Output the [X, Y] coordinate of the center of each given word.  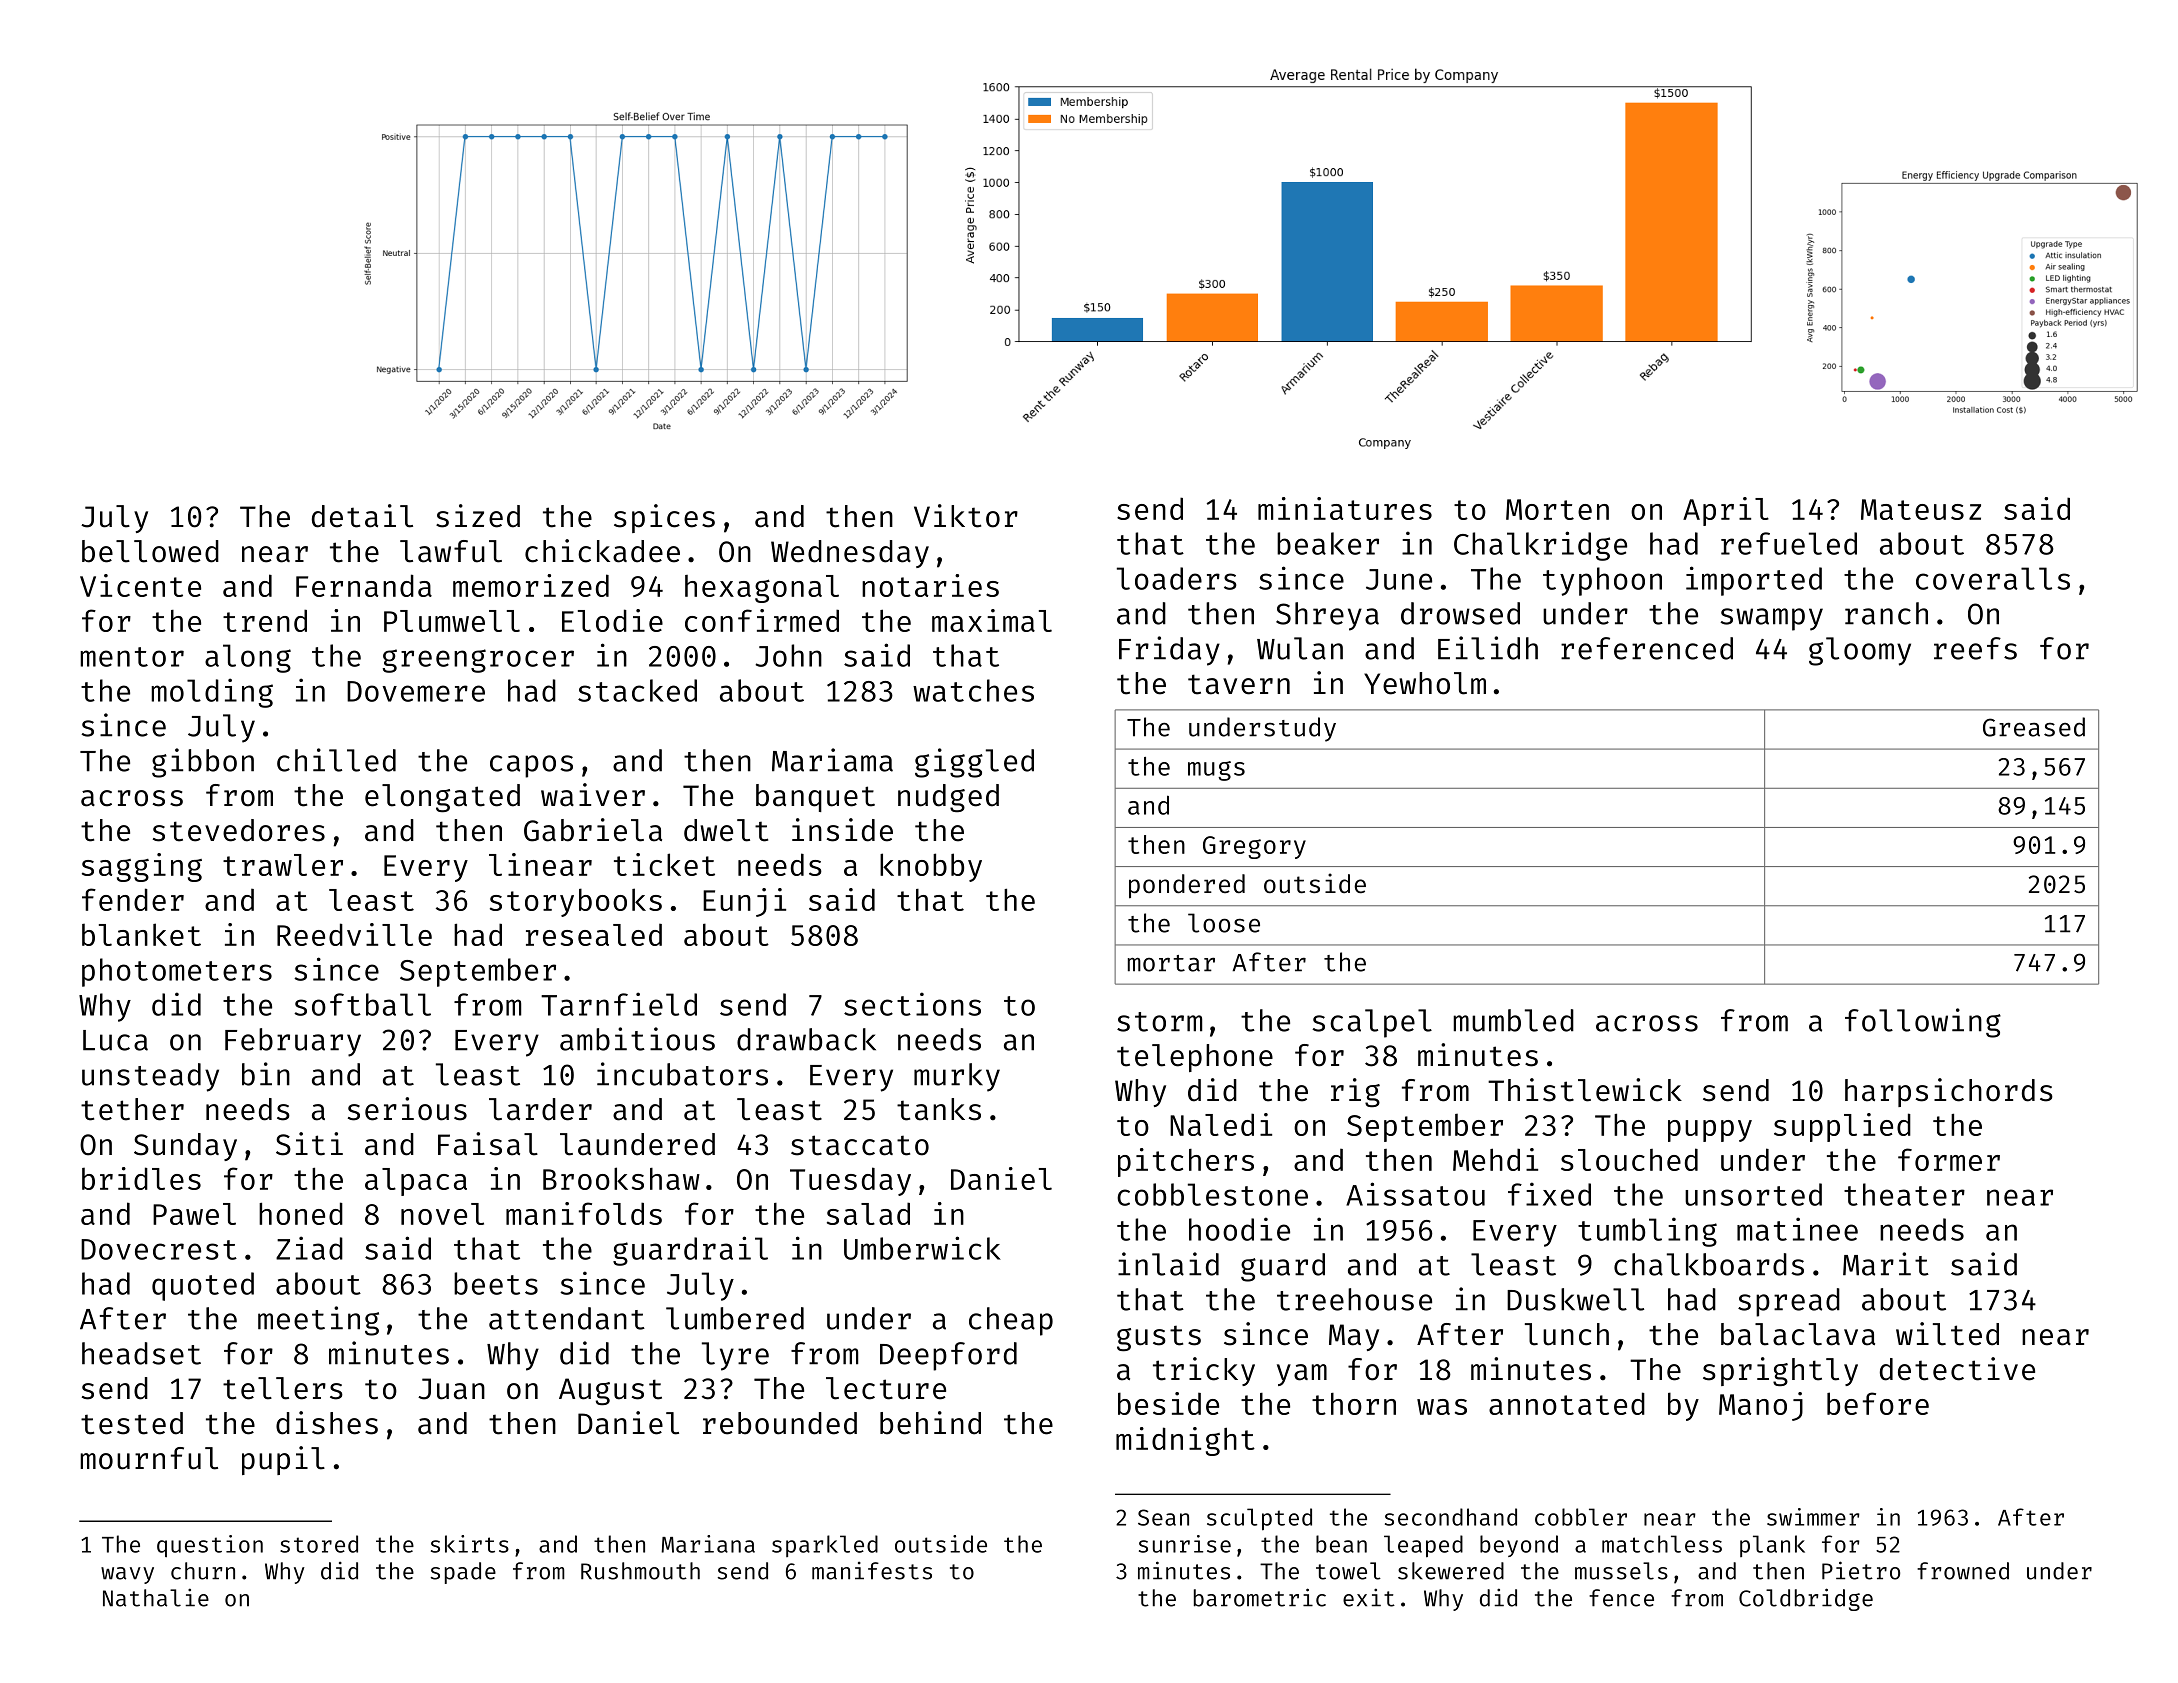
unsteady [150, 1077]
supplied [1842, 1127]
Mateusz [1921, 509]
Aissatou [1415, 1194]
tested [132, 1423]
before [1878, 1403]
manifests [872, 1571]
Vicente [140, 585]
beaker [1328, 543]
